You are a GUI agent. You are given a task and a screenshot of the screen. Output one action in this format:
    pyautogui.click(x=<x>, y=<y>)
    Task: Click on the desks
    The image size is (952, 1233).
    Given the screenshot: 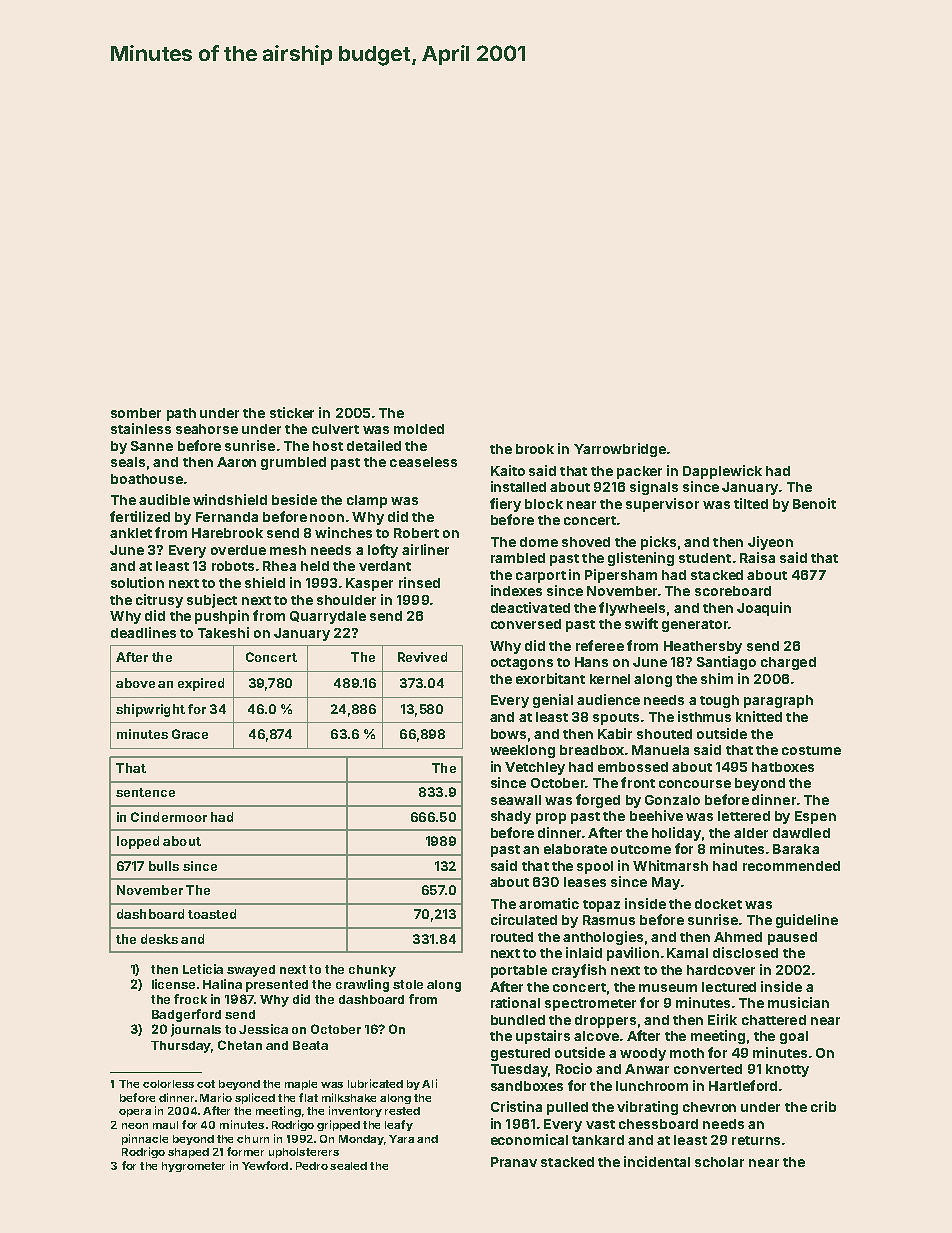 What is the action you would take?
    pyautogui.click(x=159, y=939)
